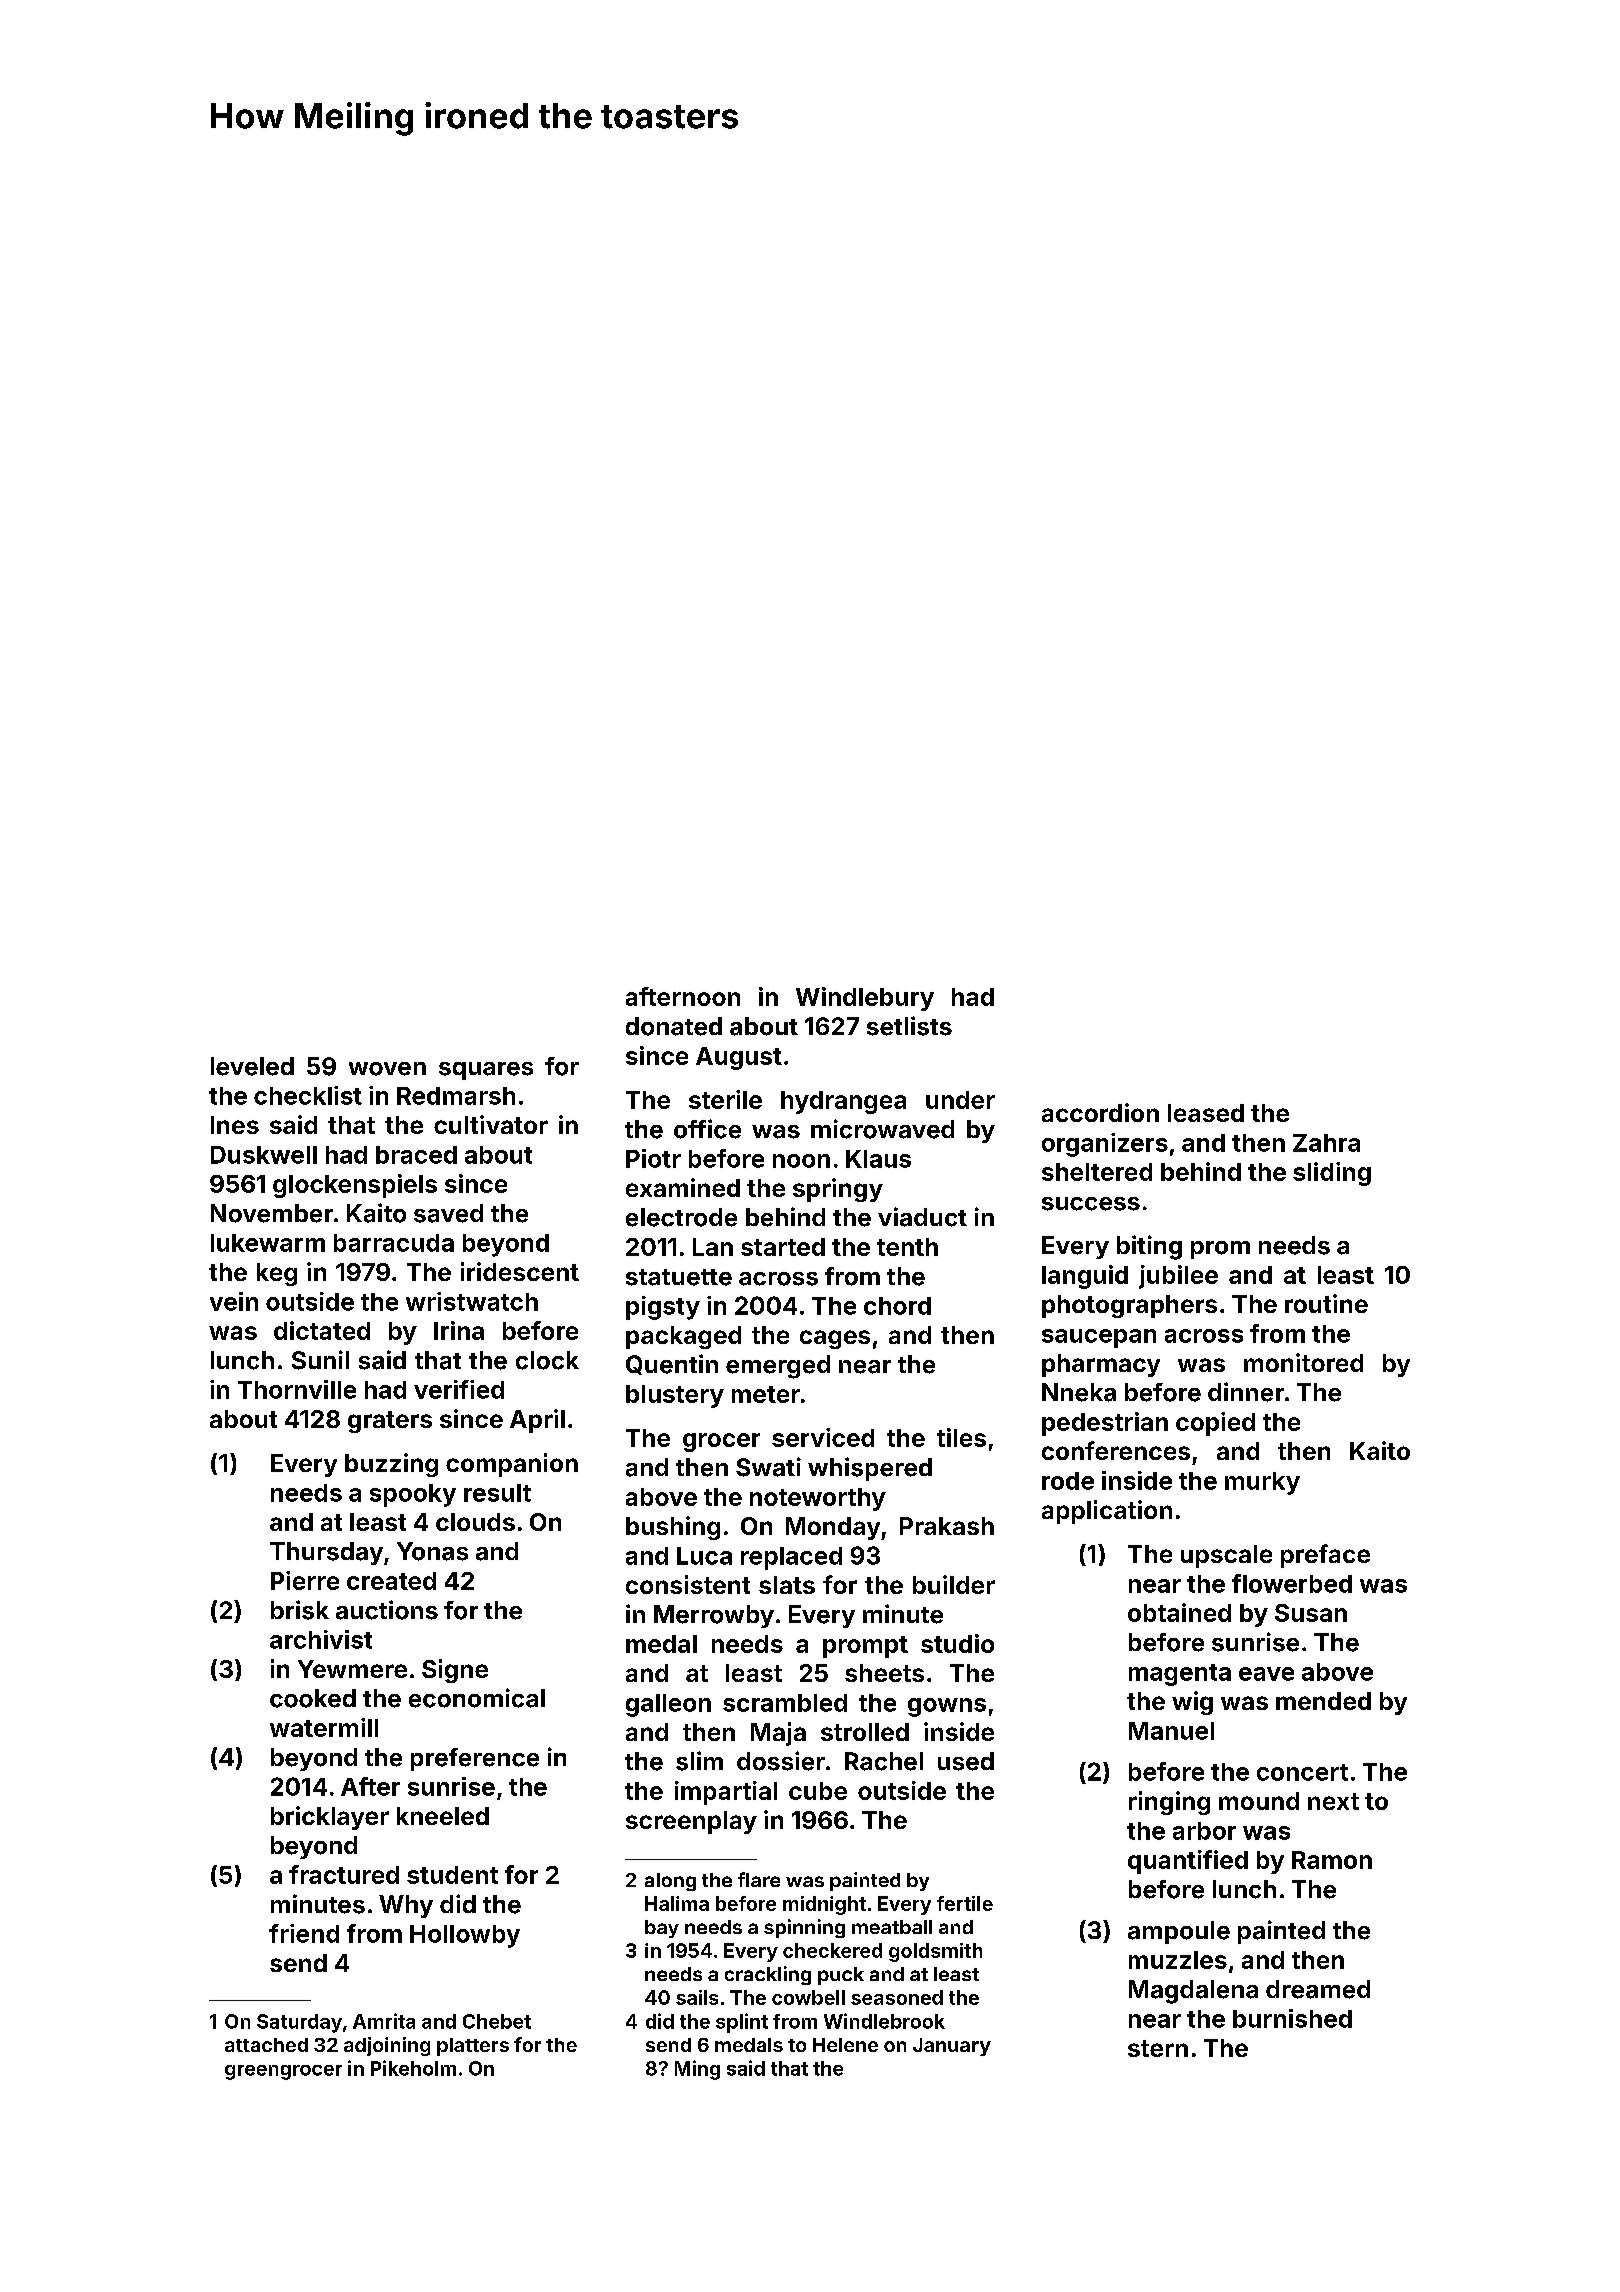 Image resolution: width=1620 pixels, height=2292 pixels. Describe the element at coordinates (907, 1247) in the screenshot. I see `tenth` at that location.
